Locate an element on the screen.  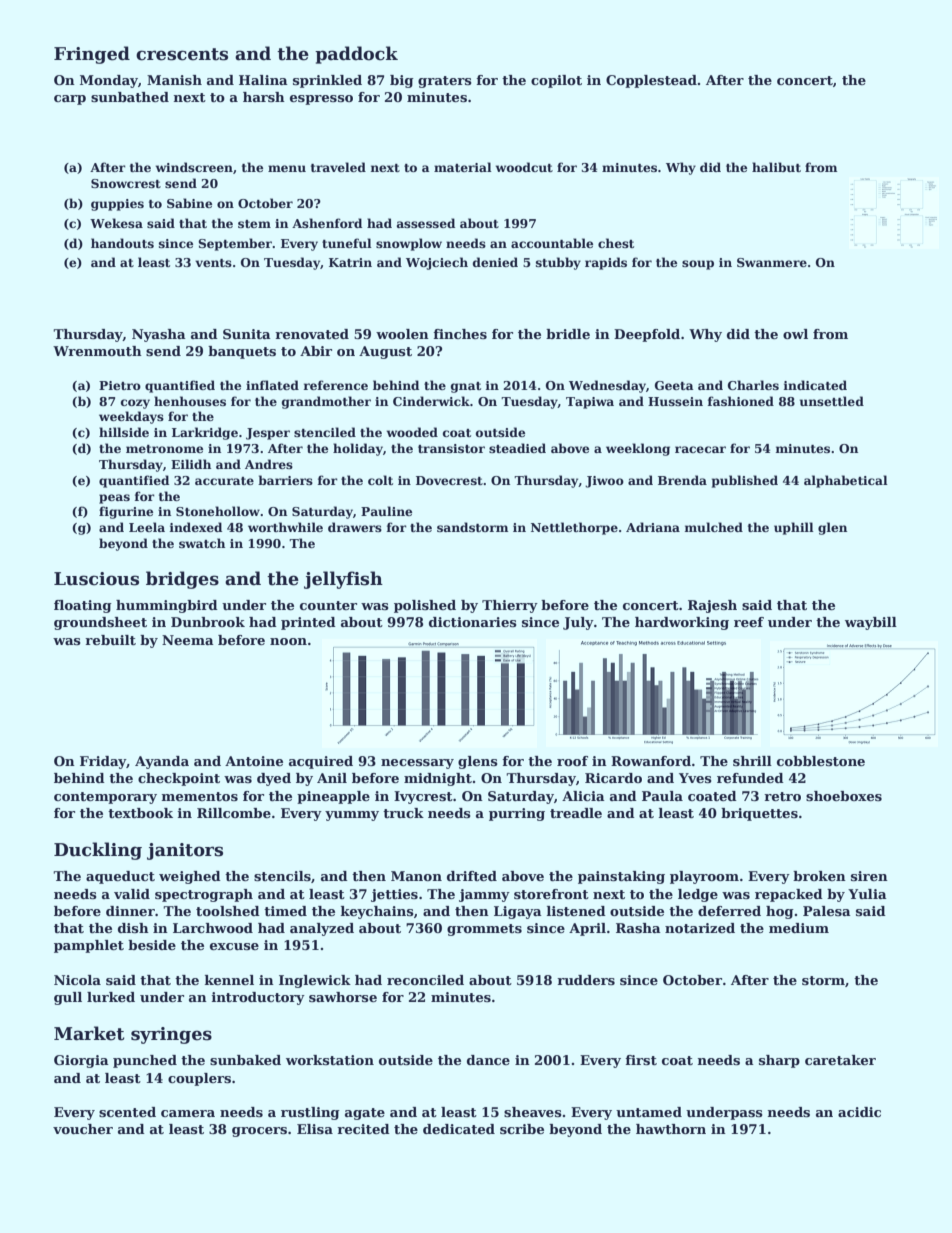
Copplestead is located at coordinates (651, 81).
